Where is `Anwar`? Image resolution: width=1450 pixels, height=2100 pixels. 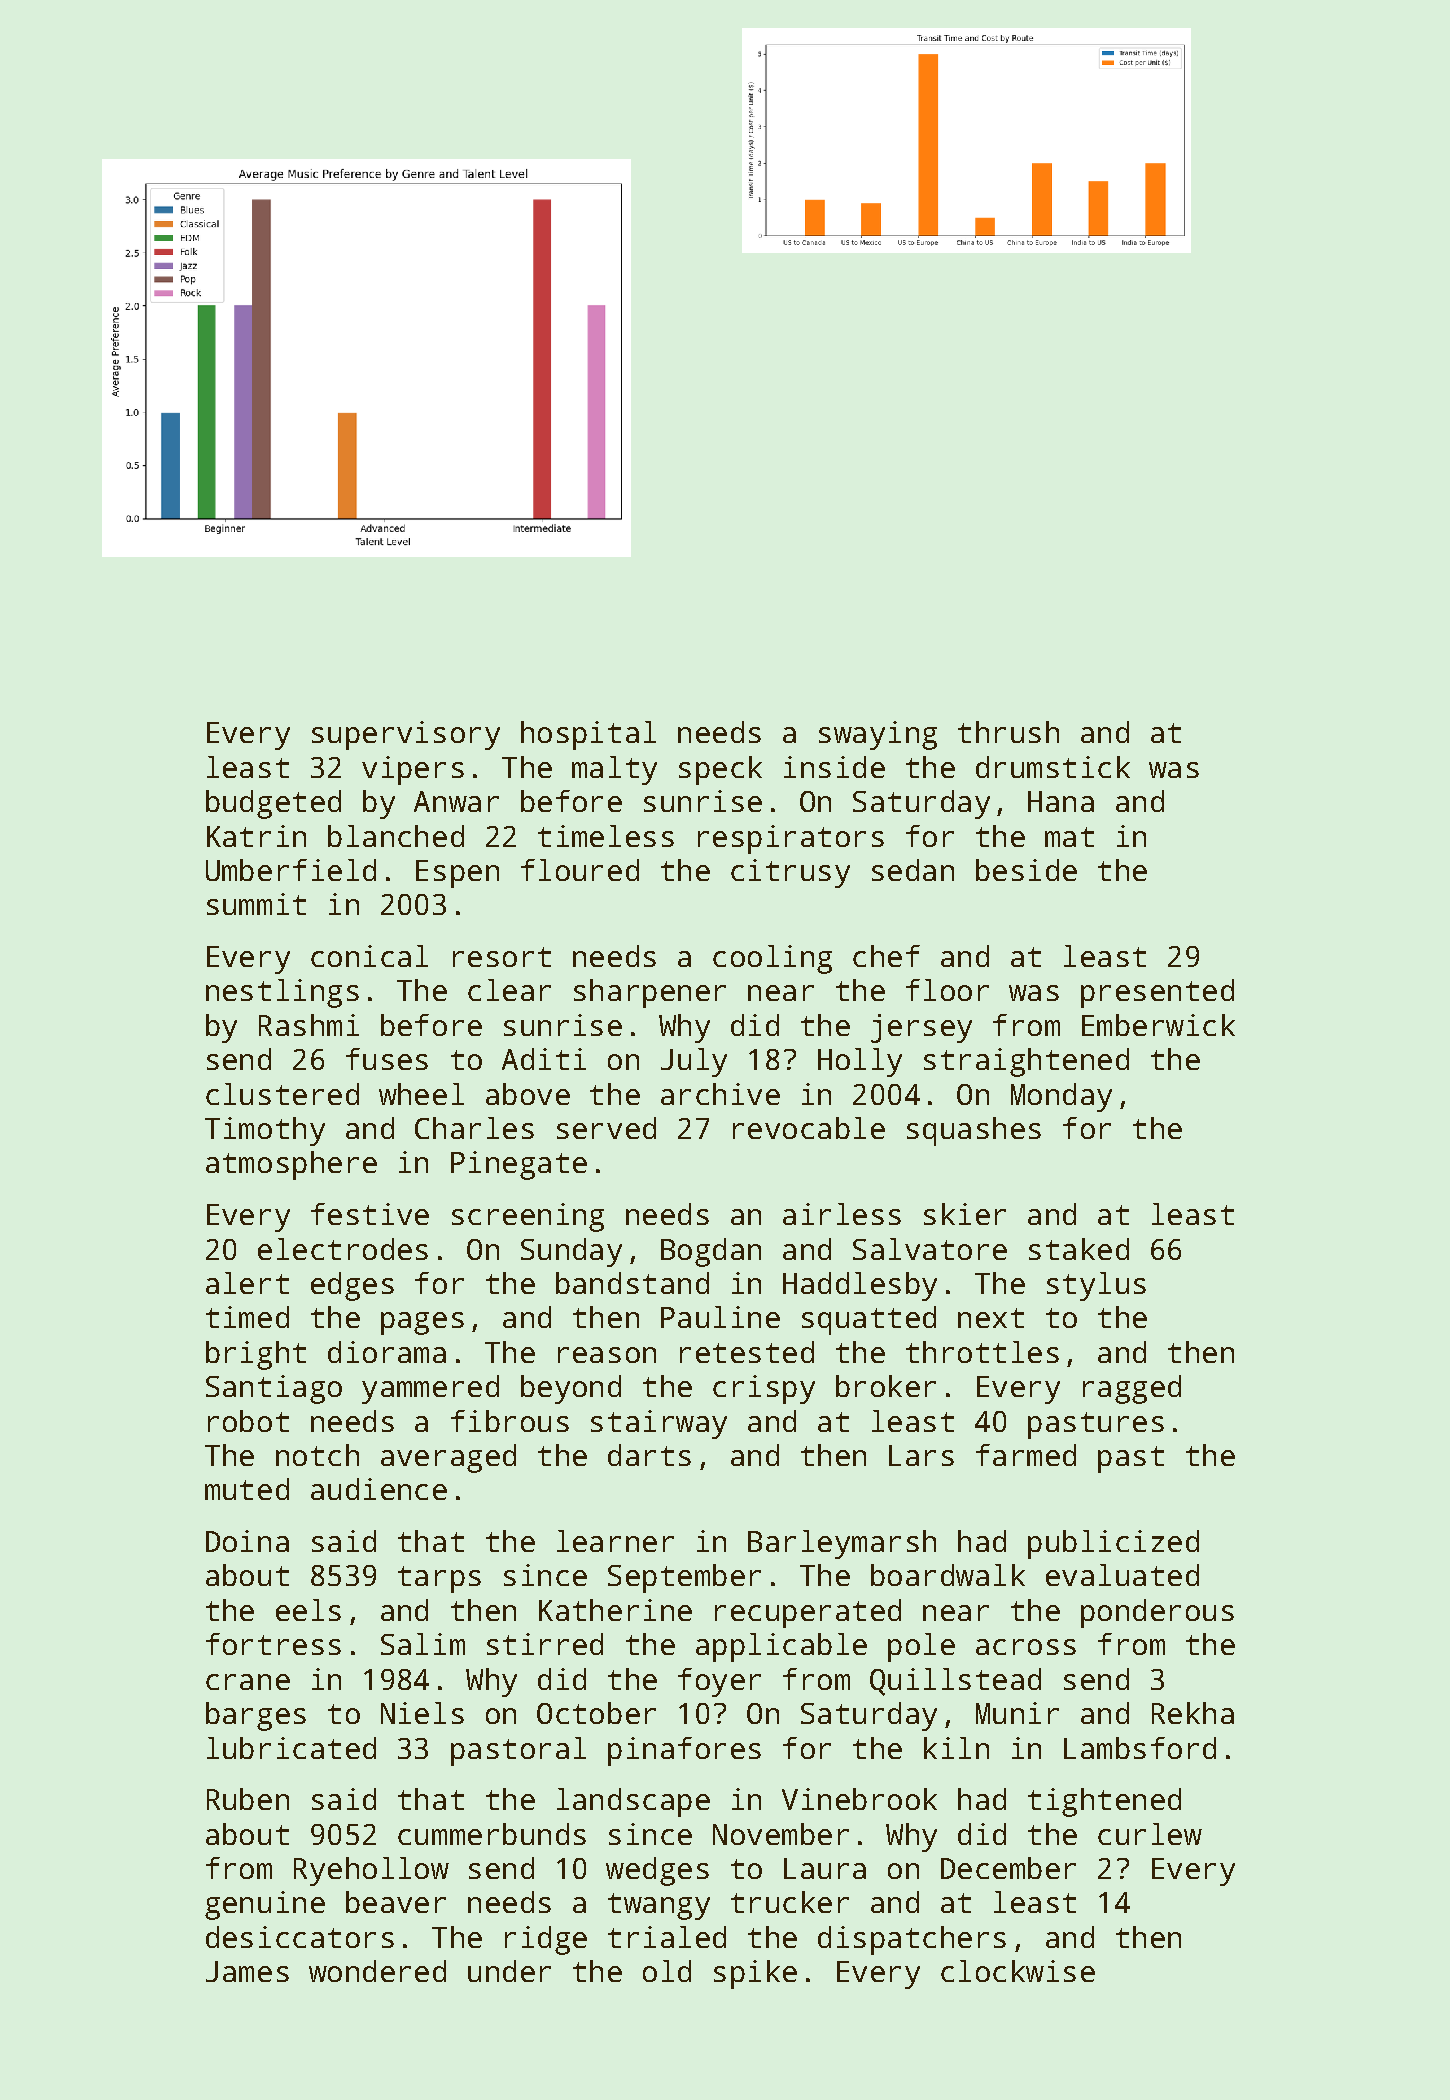 Anwar is located at coordinates (456, 801).
